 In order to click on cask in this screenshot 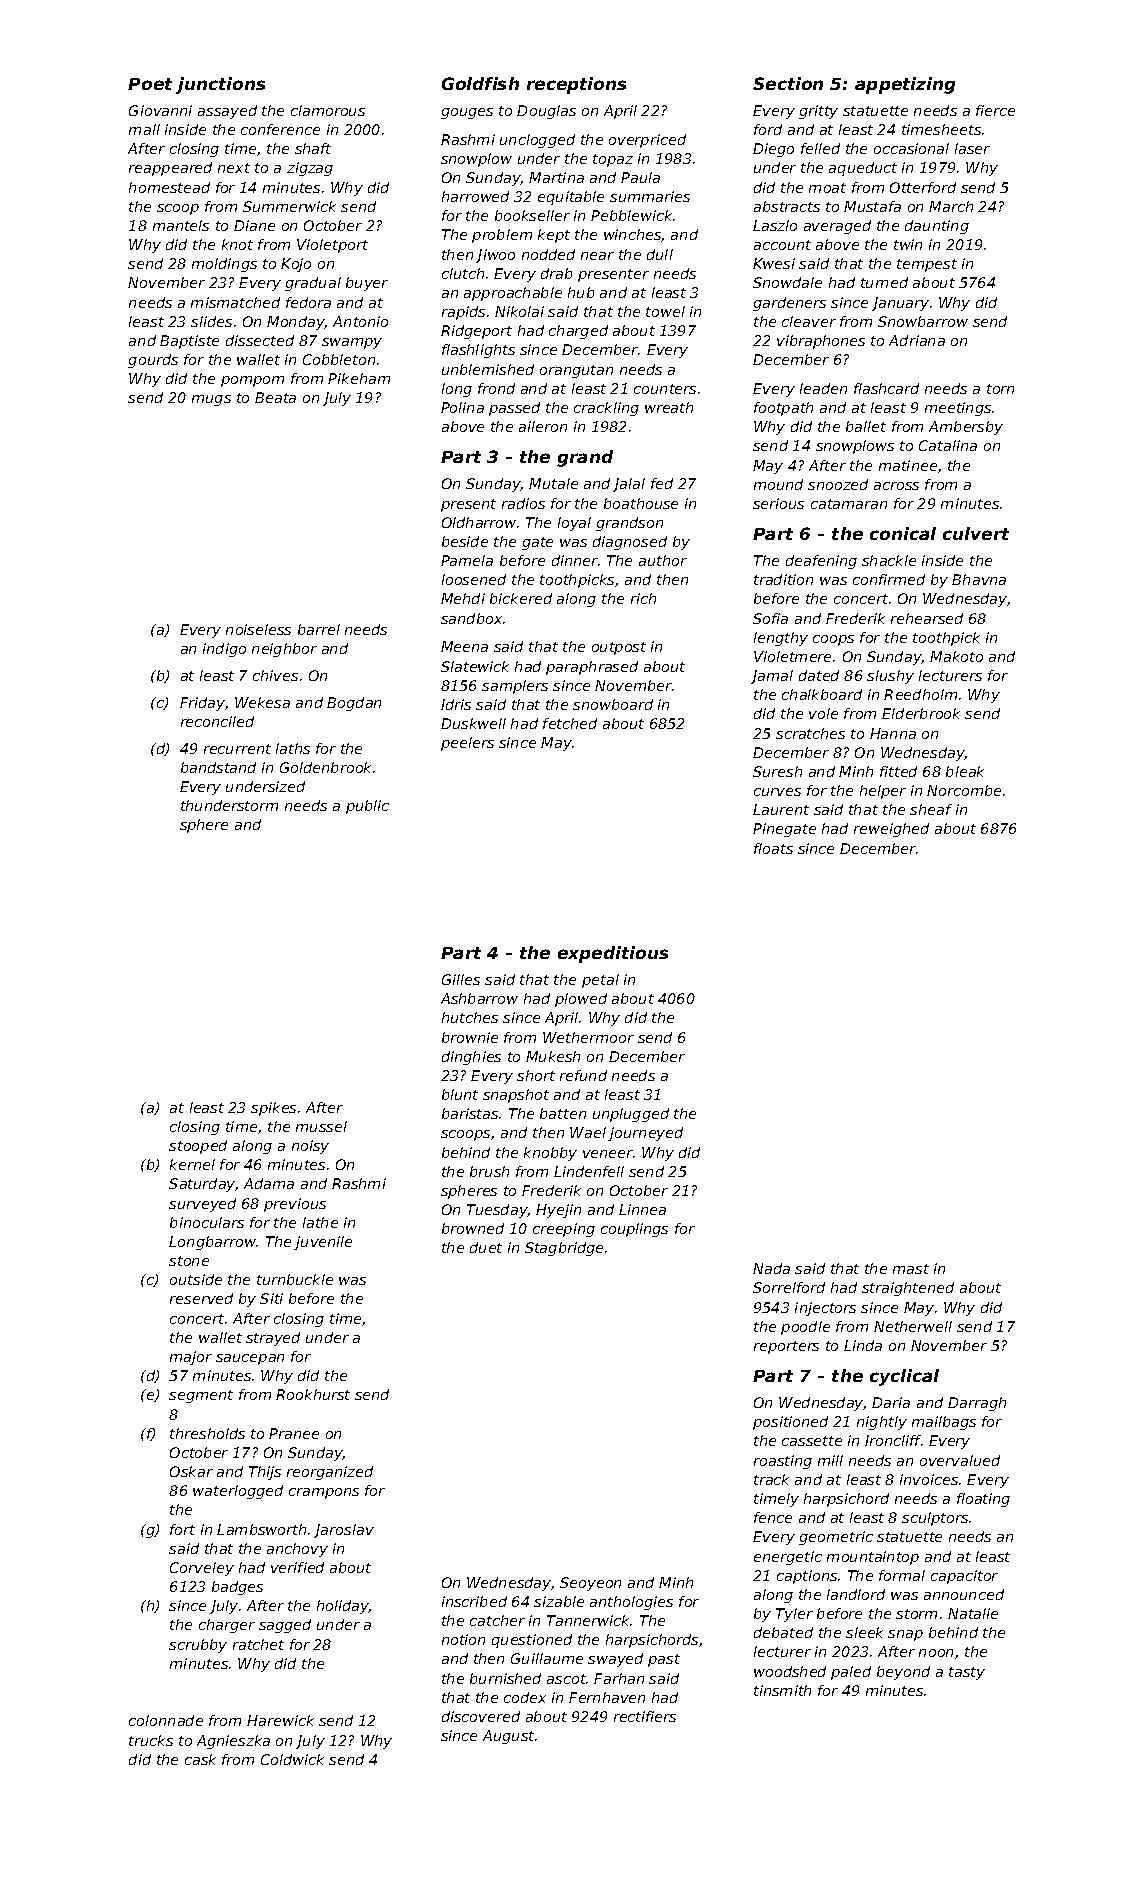, I will do `click(200, 1759)`.
